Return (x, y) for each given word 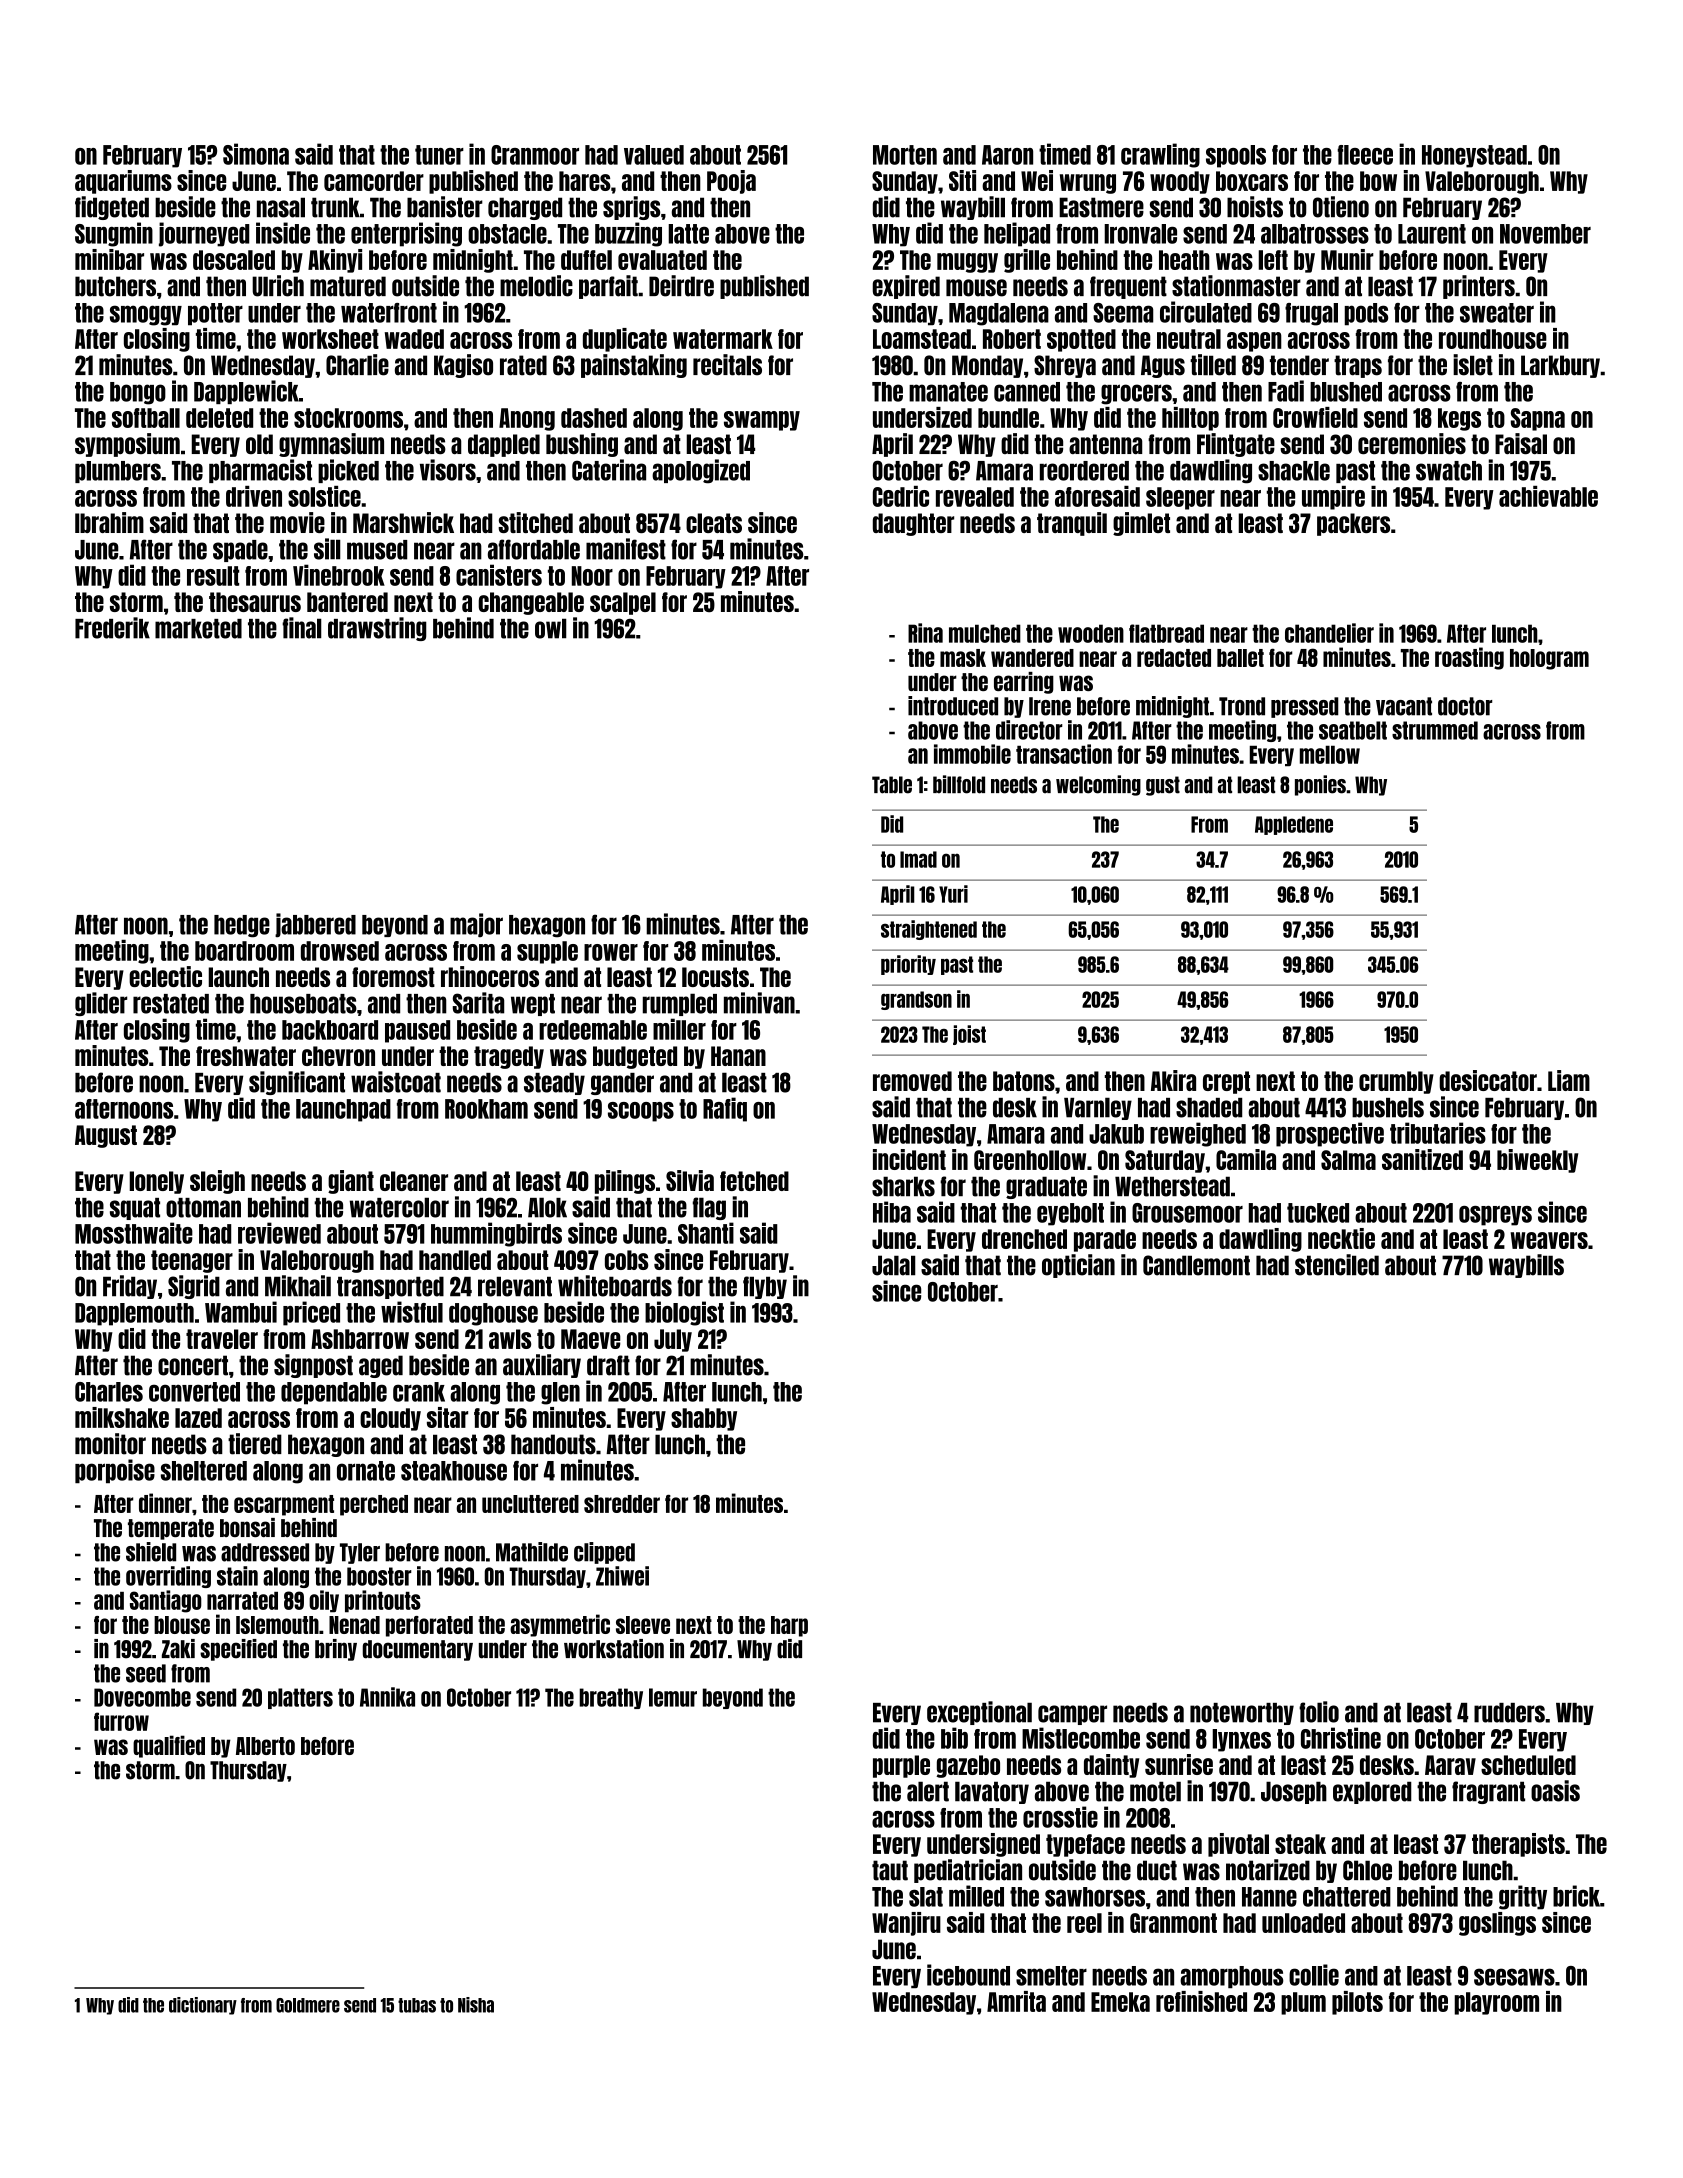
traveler (222, 1339)
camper (1072, 1715)
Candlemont (1196, 1265)
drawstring (377, 629)
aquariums (123, 182)
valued (654, 155)
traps (1358, 366)
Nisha (476, 2005)
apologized (701, 471)
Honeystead (1474, 156)
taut (890, 1870)
